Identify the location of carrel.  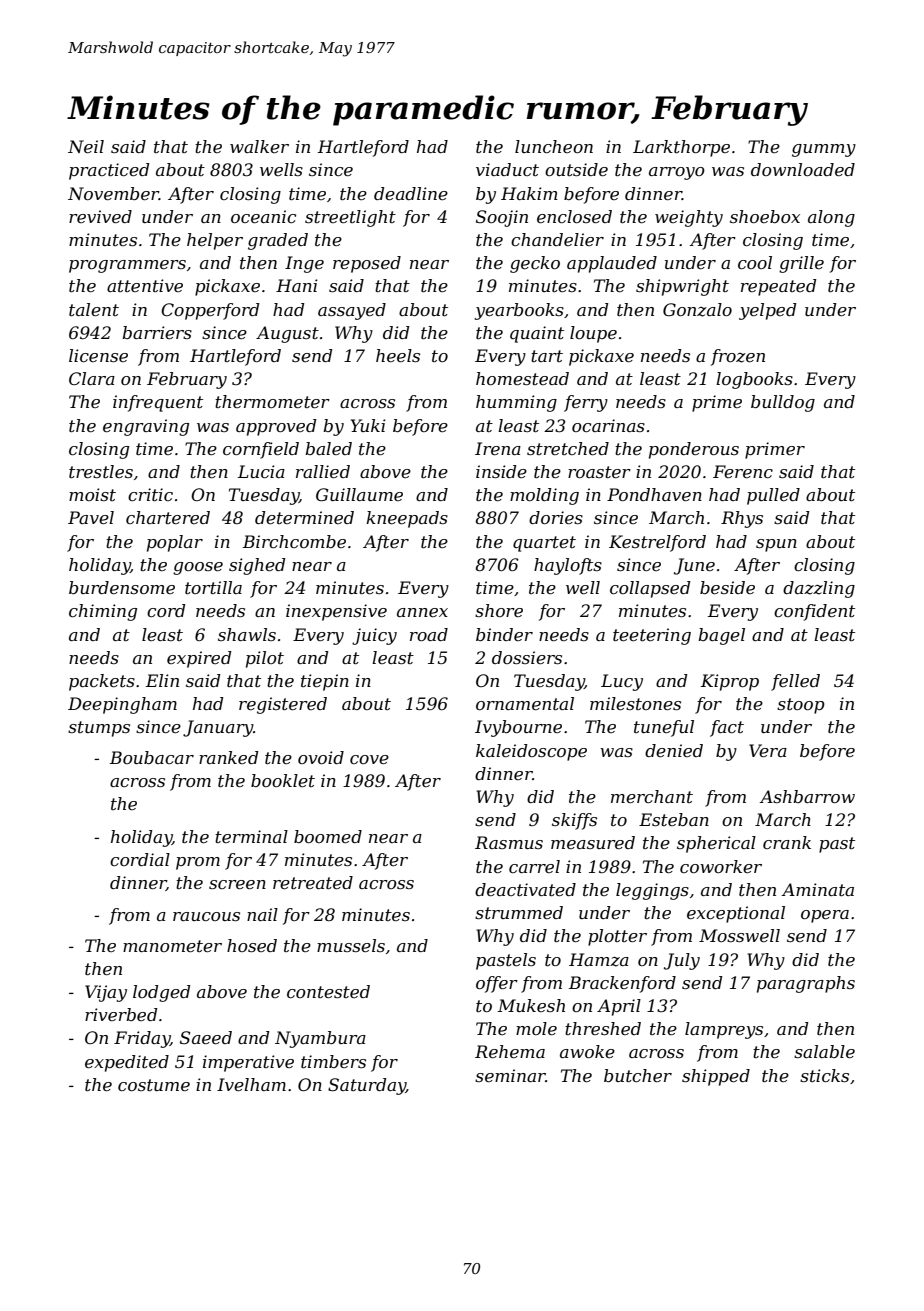
(534, 866).
